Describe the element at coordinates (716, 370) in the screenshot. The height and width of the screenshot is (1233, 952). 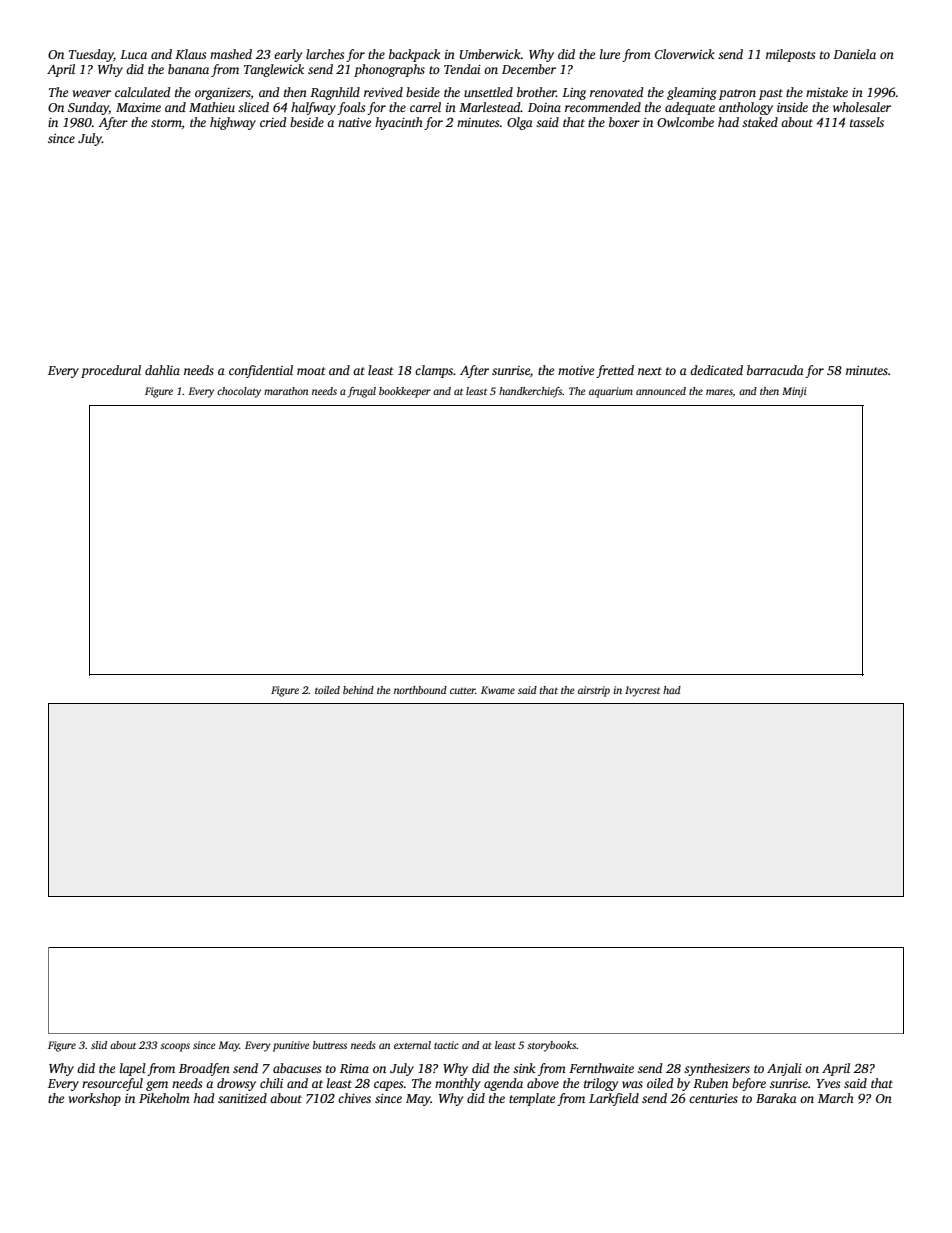
I see `dedicated` at that location.
